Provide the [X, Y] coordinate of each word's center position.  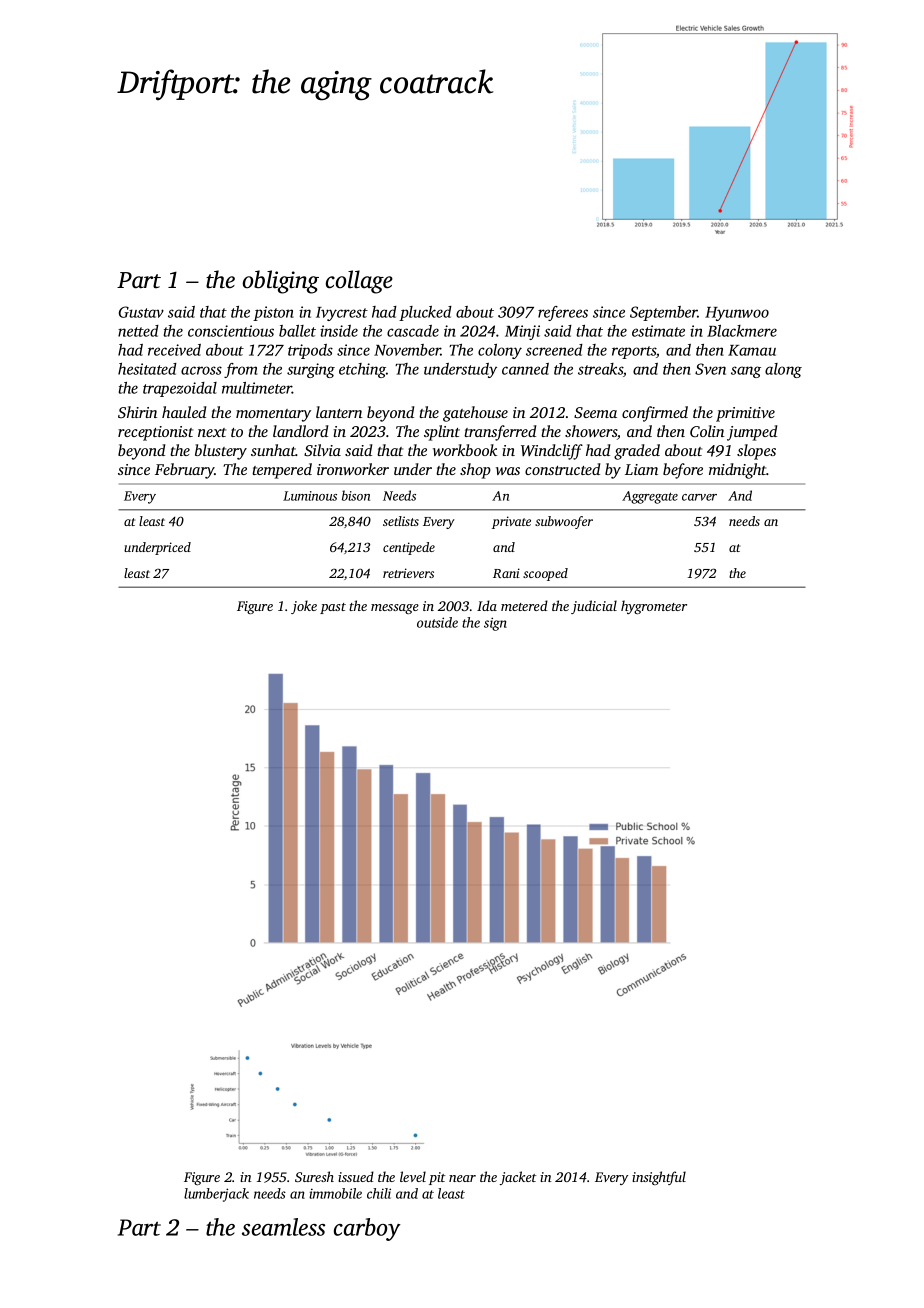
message [395, 609]
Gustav [141, 312]
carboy [367, 1229]
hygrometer [654, 607]
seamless [283, 1227]
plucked [425, 313]
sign [495, 624]
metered [524, 605]
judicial [594, 607]
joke [304, 607]
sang [746, 372]
